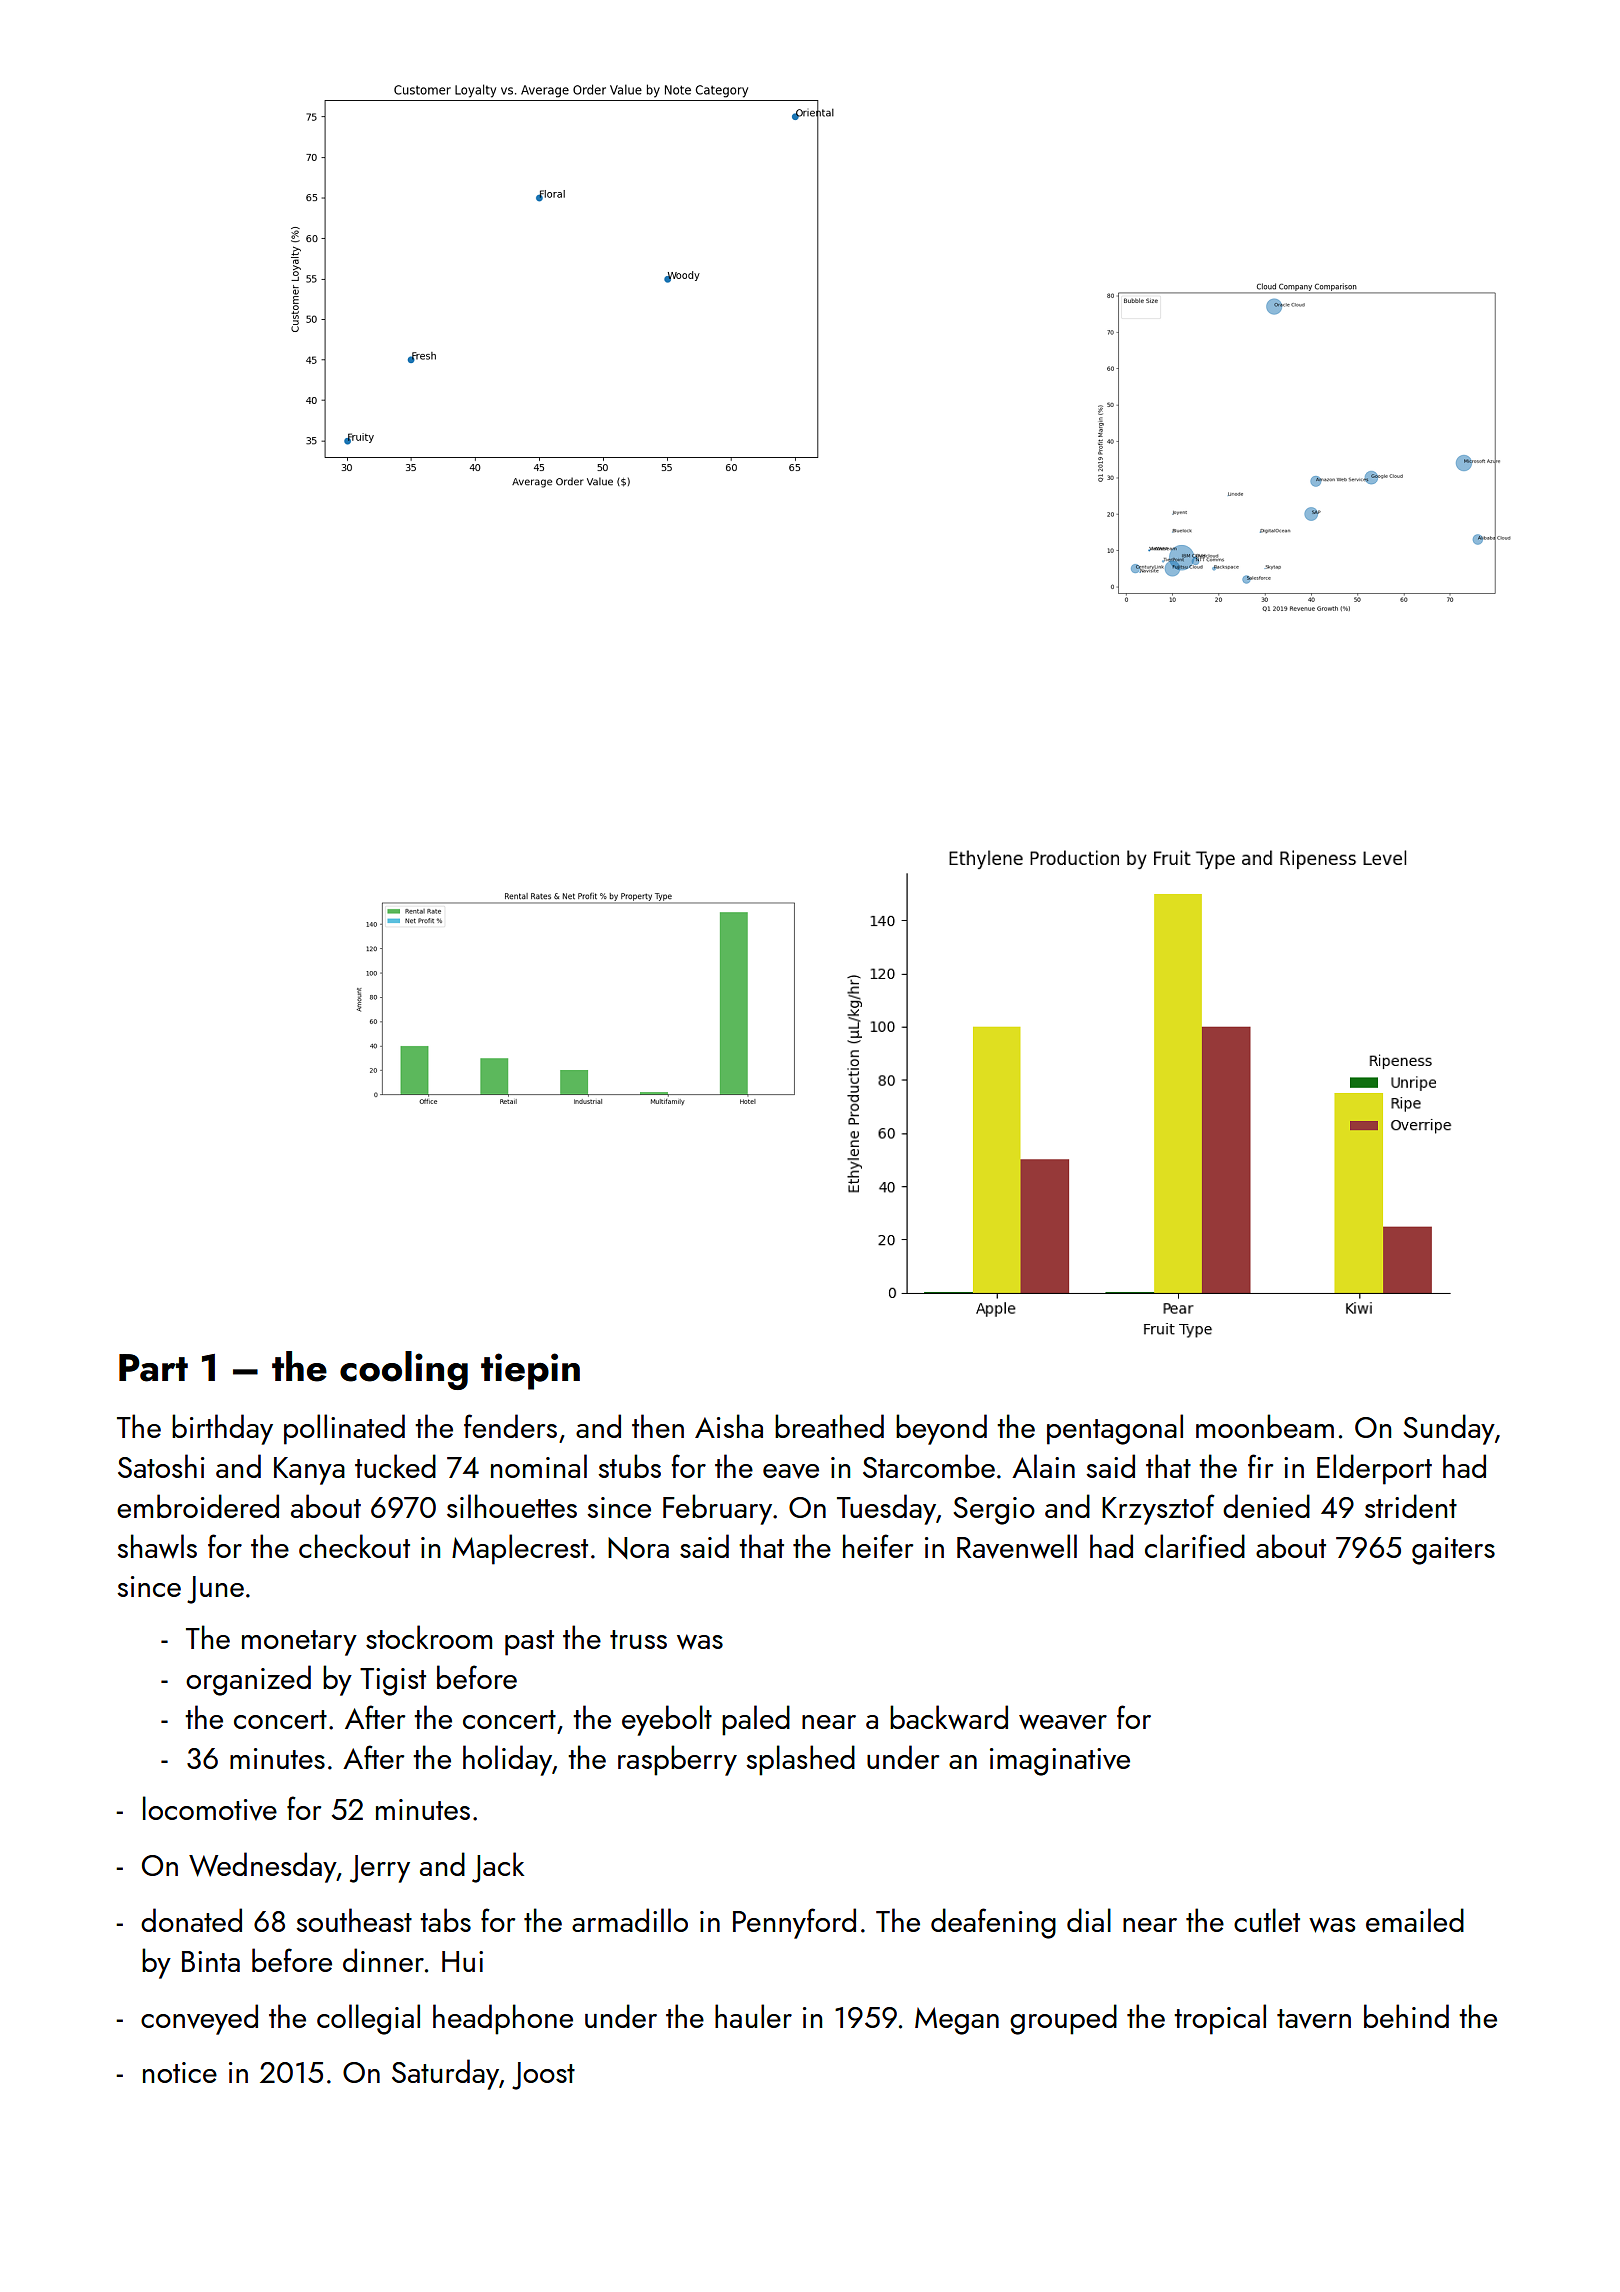  I want to click on gaiters, so click(1453, 1551).
